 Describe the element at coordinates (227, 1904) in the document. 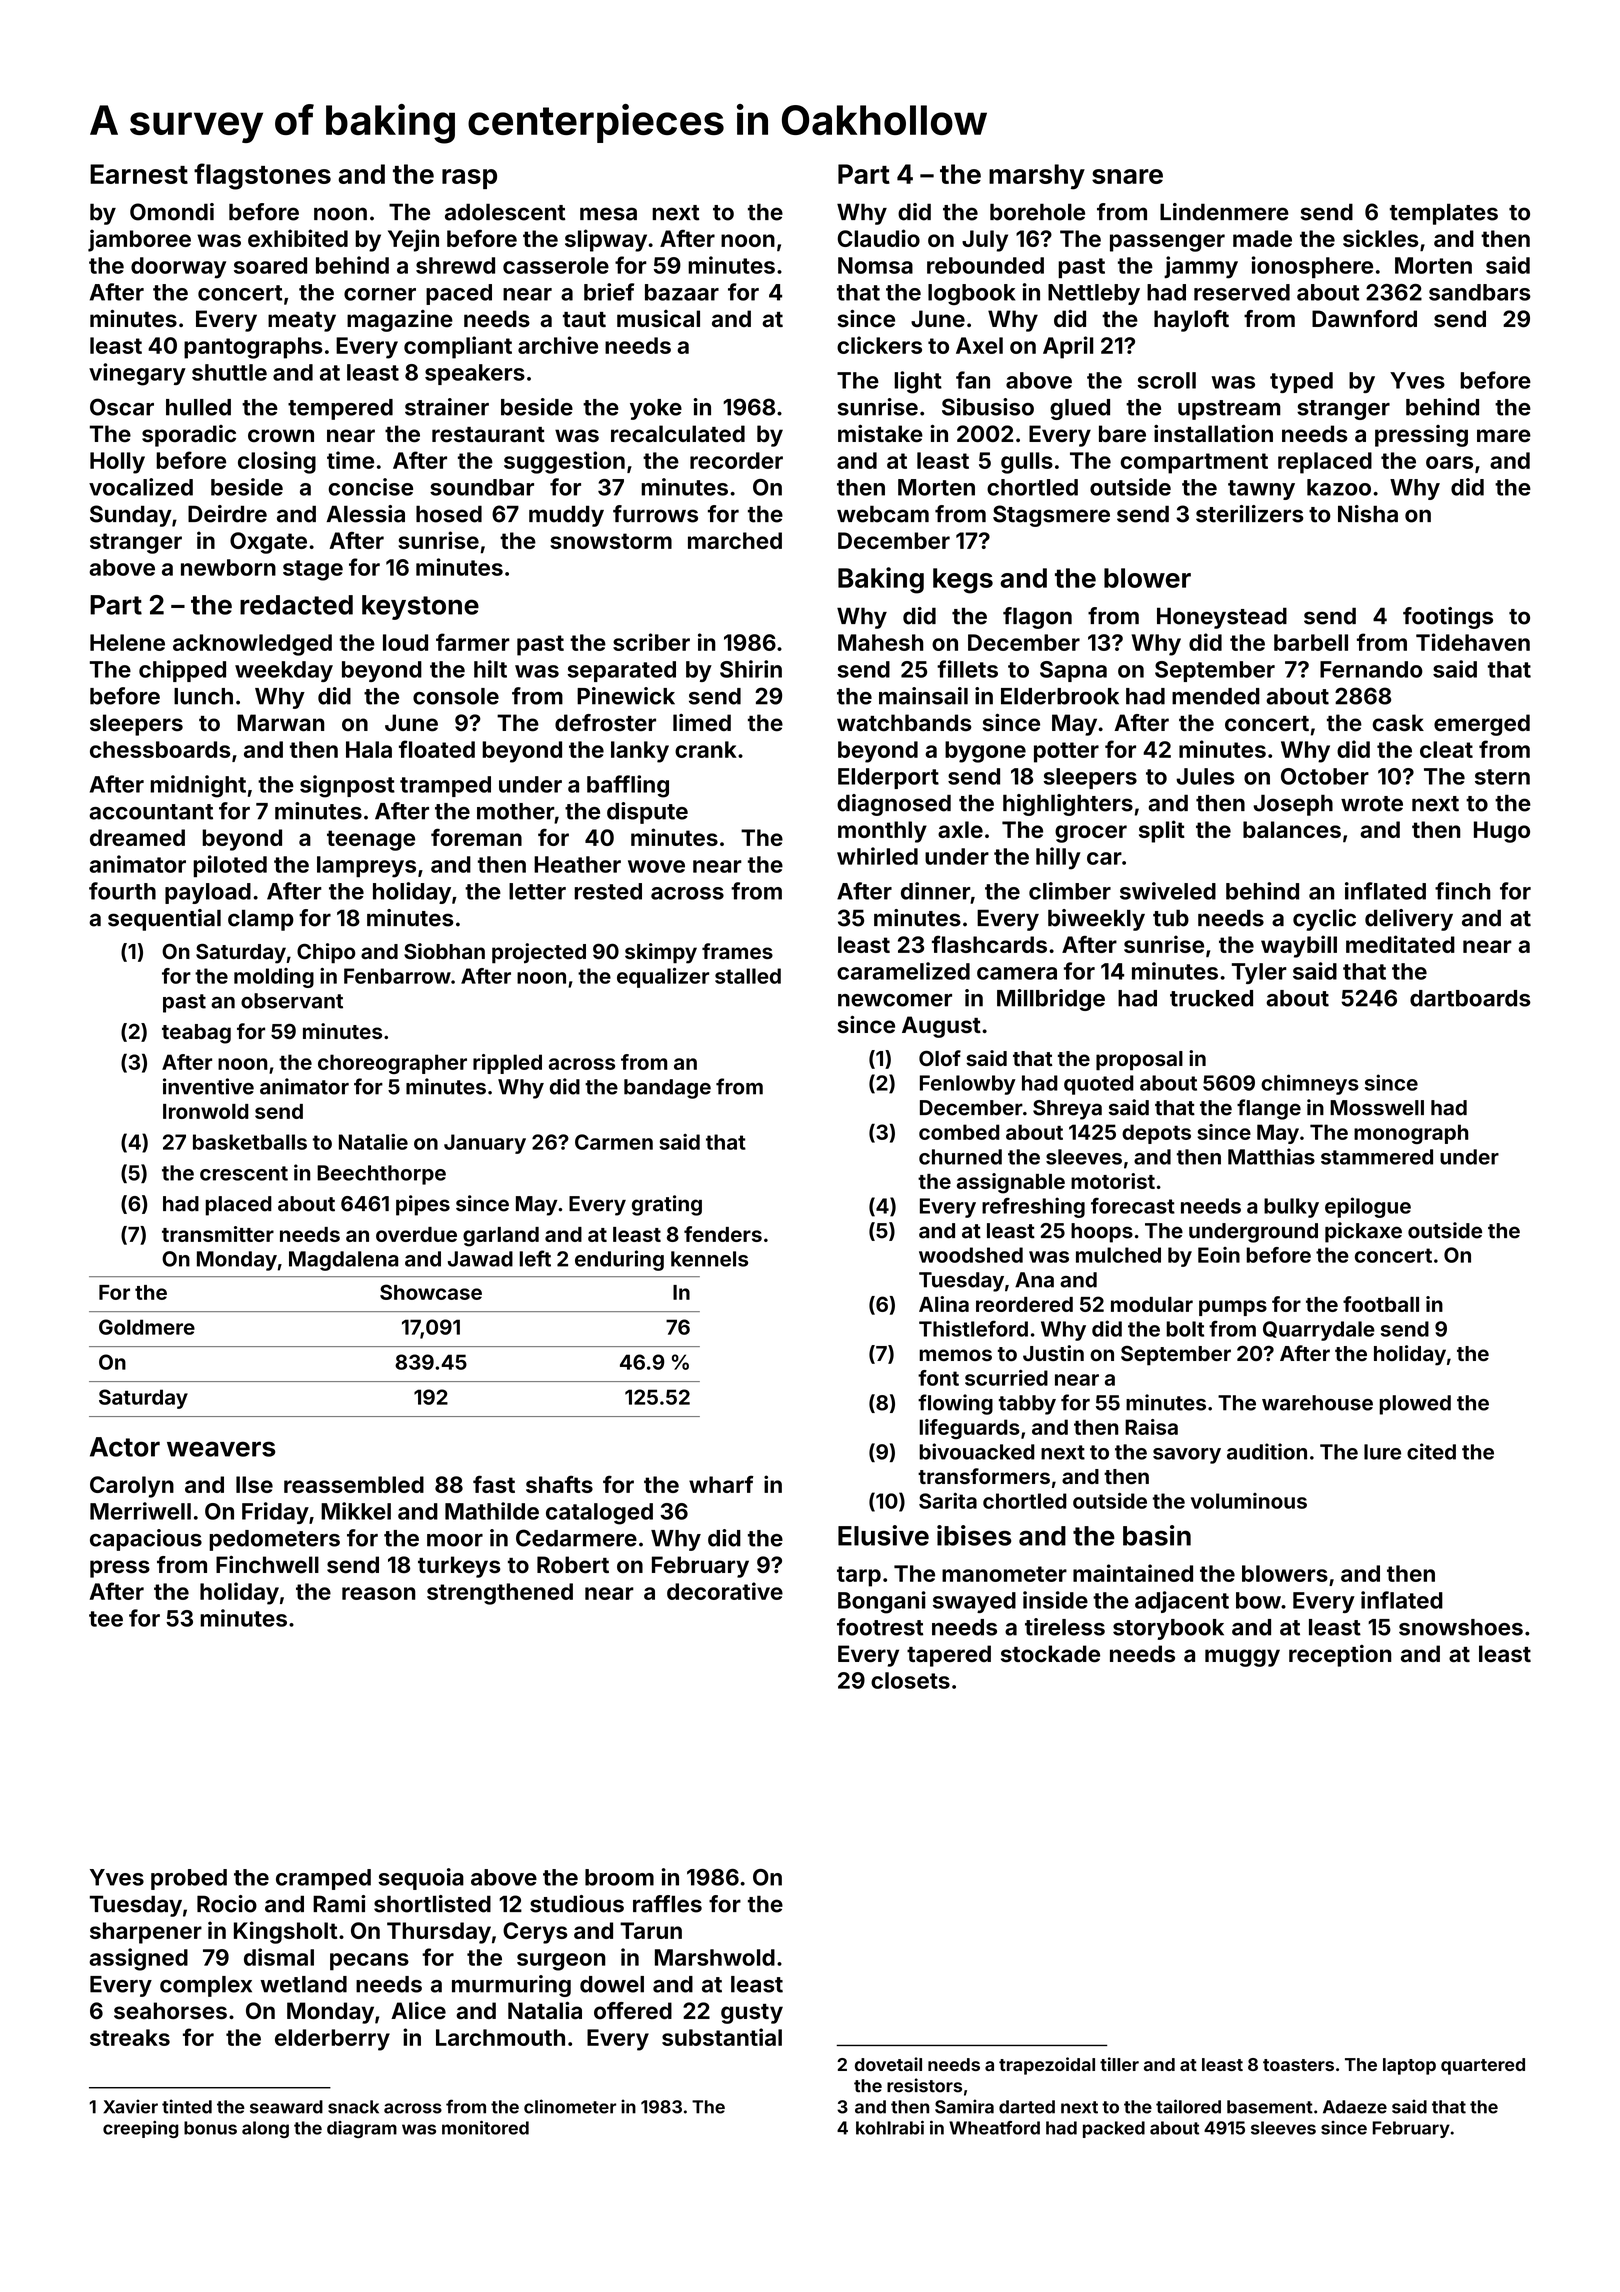

I see `Rocio` at that location.
